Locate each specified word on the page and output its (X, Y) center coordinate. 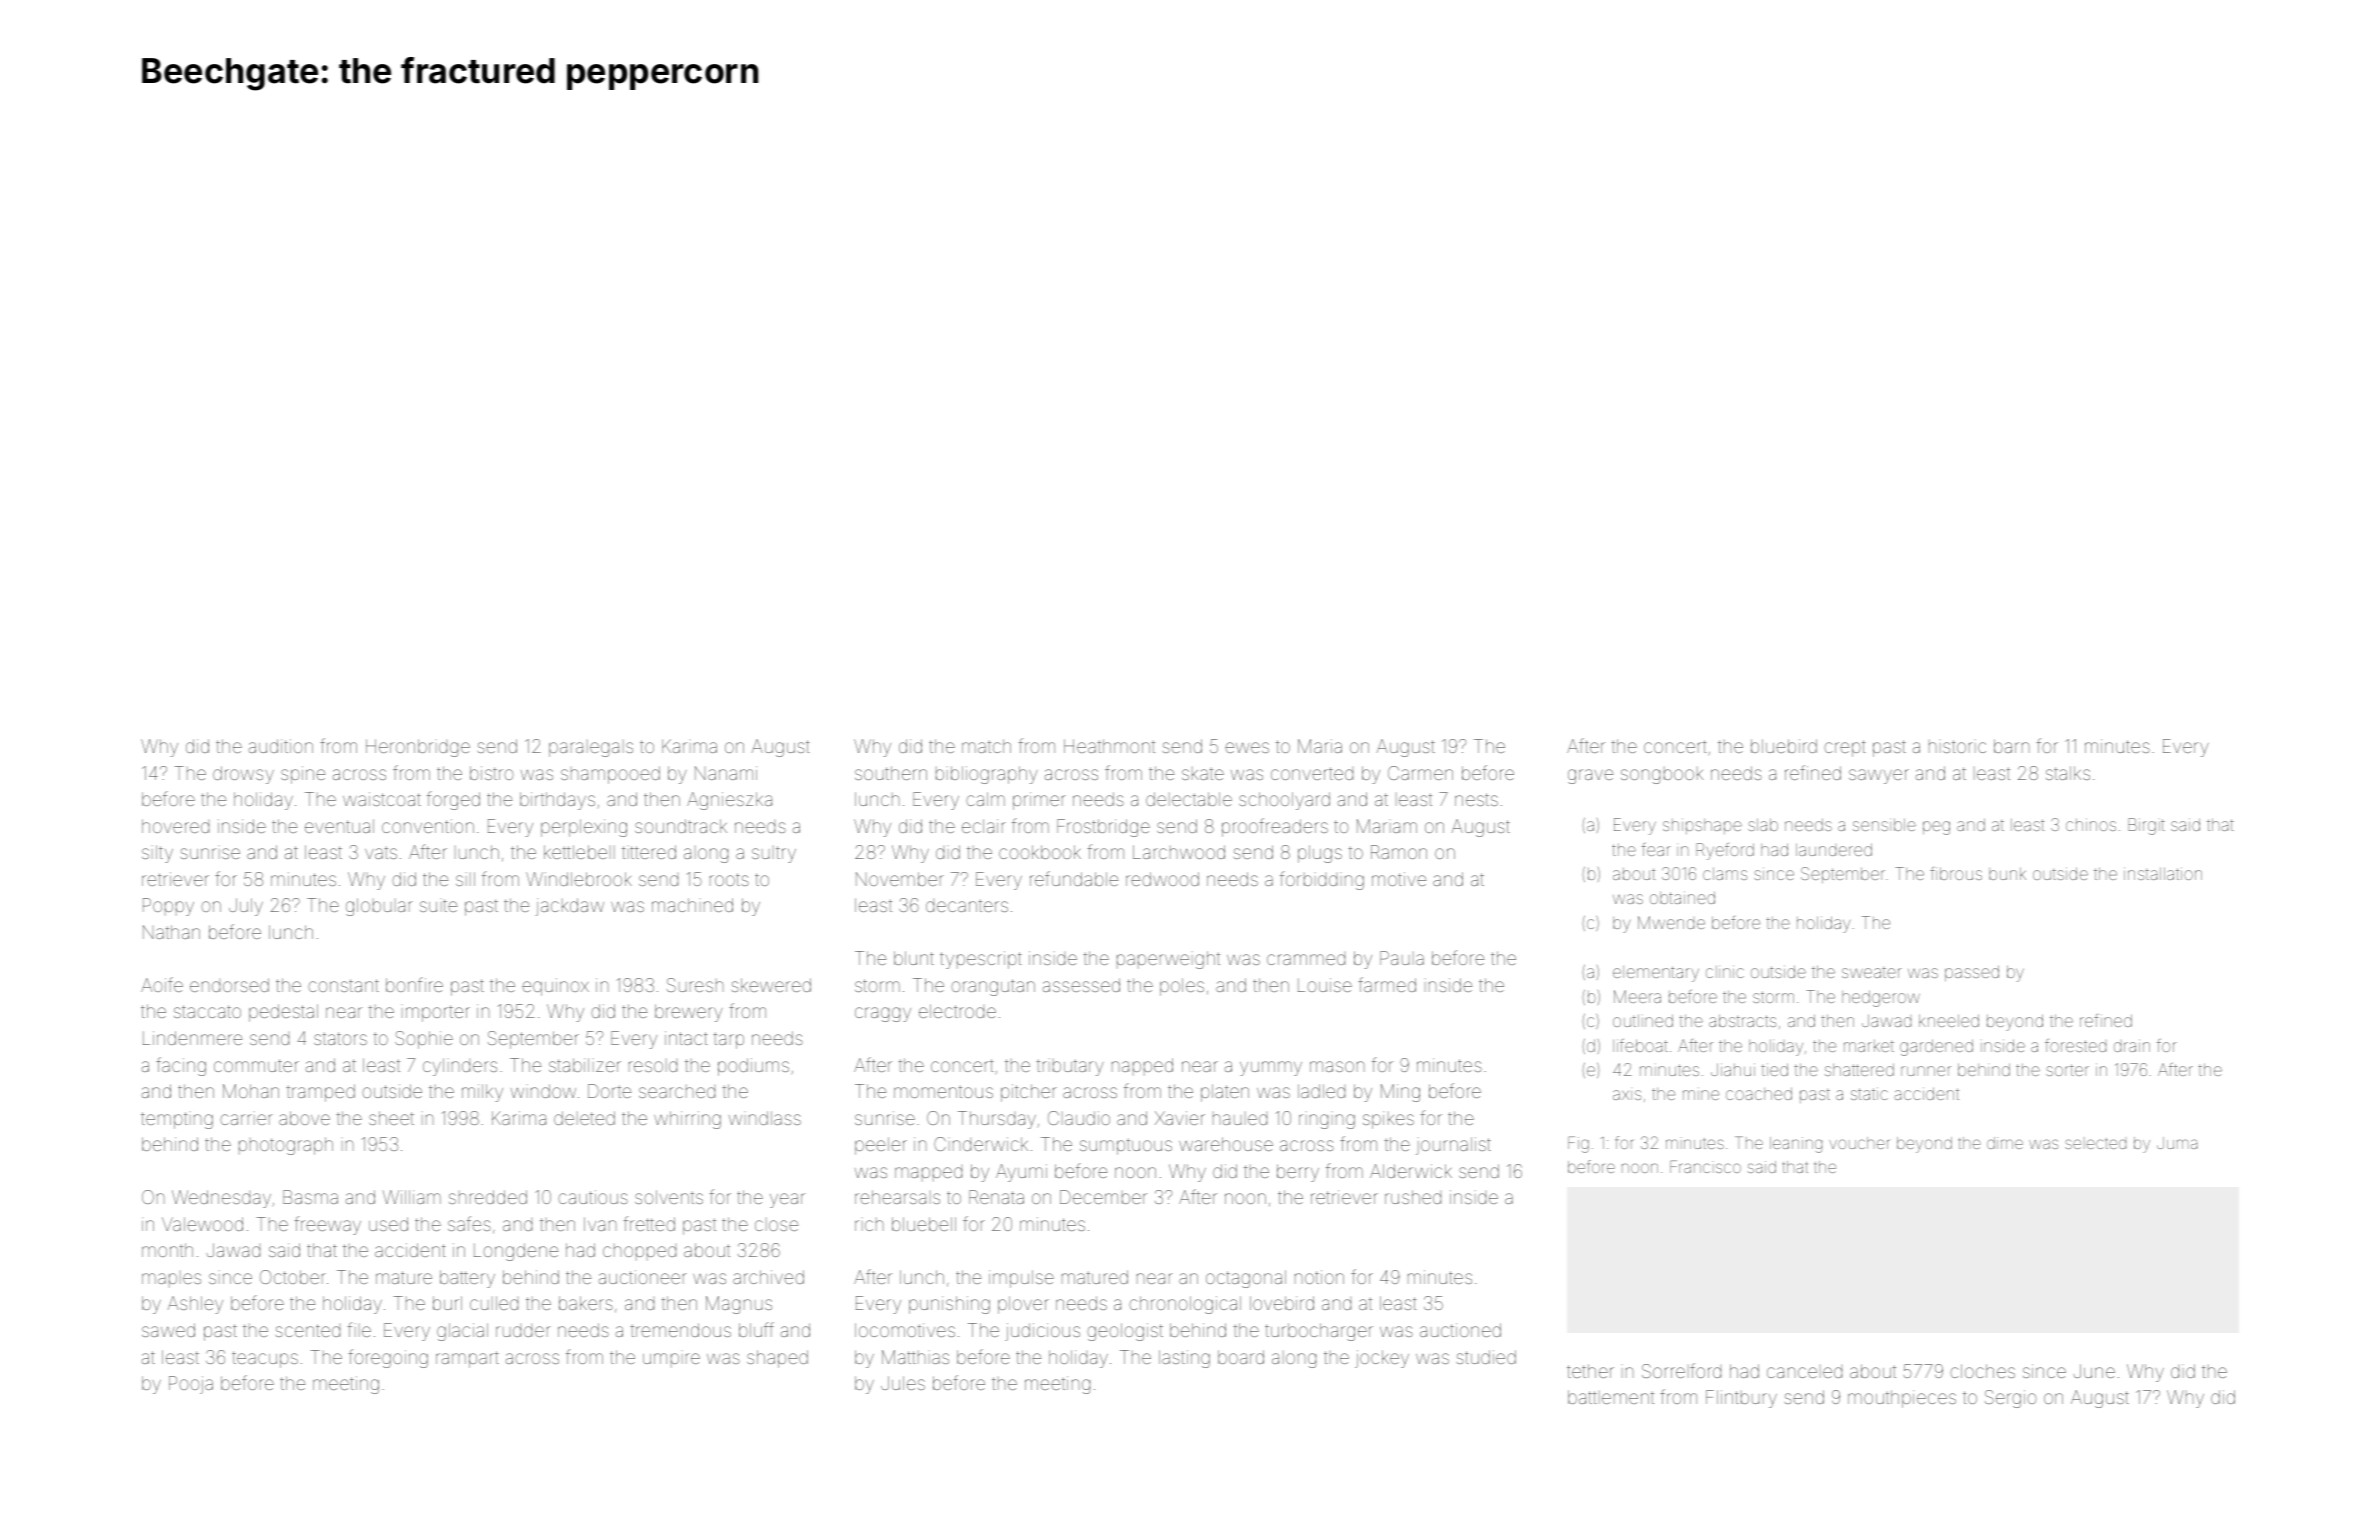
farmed (1387, 984)
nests (1476, 799)
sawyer (1879, 776)
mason (1337, 1066)
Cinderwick (981, 1144)
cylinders (460, 1067)
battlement (1611, 1397)
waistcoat (382, 799)
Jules (903, 1383)
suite (438, 905)
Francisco (1705, 1166)
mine (1701, 1095)
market (1869, 1046)
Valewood (202, 1224)
